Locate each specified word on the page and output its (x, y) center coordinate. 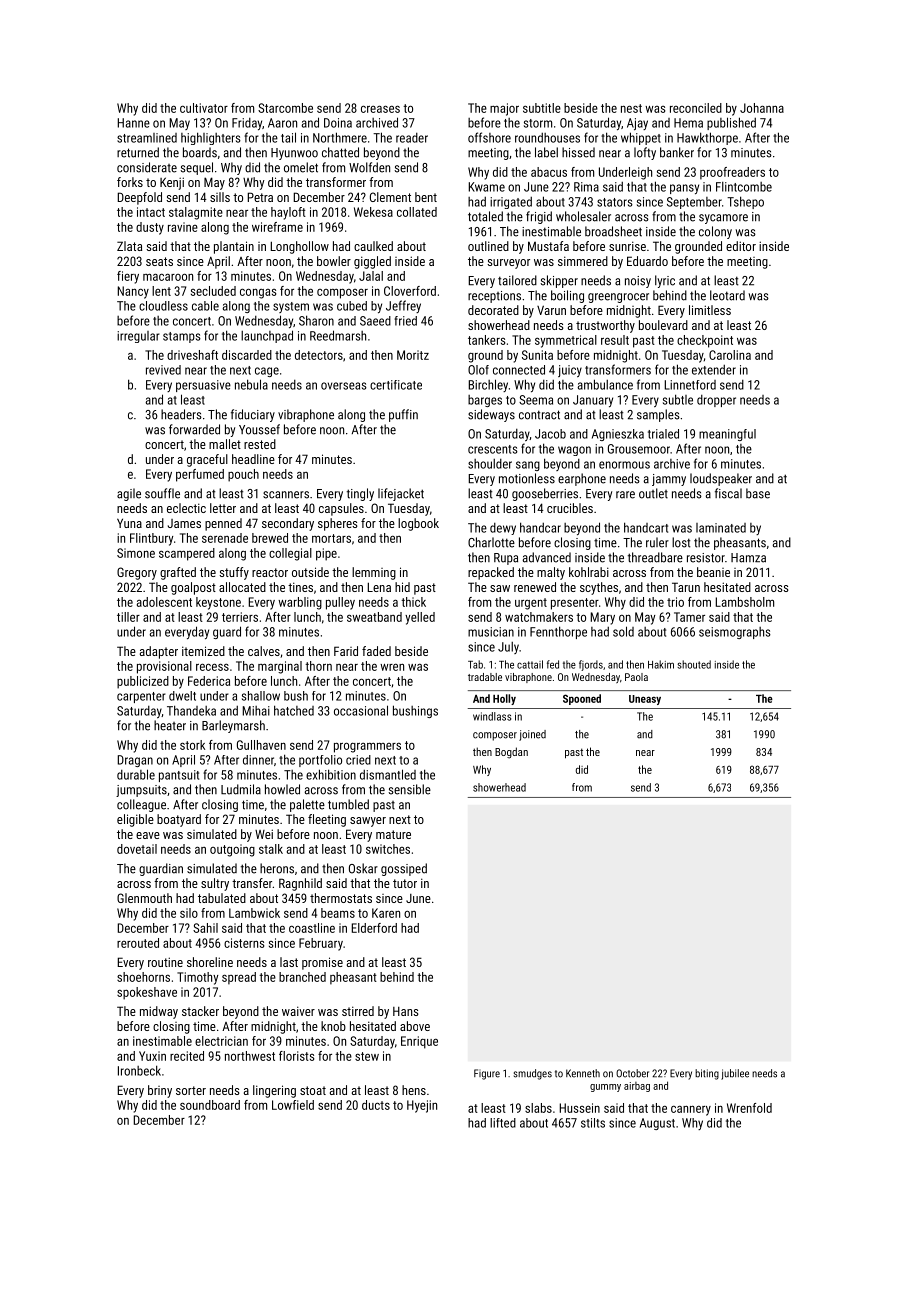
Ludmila (241, 789)
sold (623, 631)
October (632, 1073)
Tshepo (745, 202)
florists (296, 1056)
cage (267, 372)
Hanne (133, 123)
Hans (406, 1011)
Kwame (486, 187)
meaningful (727, 435)
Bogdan (511, 753)
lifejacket (401, 494)
